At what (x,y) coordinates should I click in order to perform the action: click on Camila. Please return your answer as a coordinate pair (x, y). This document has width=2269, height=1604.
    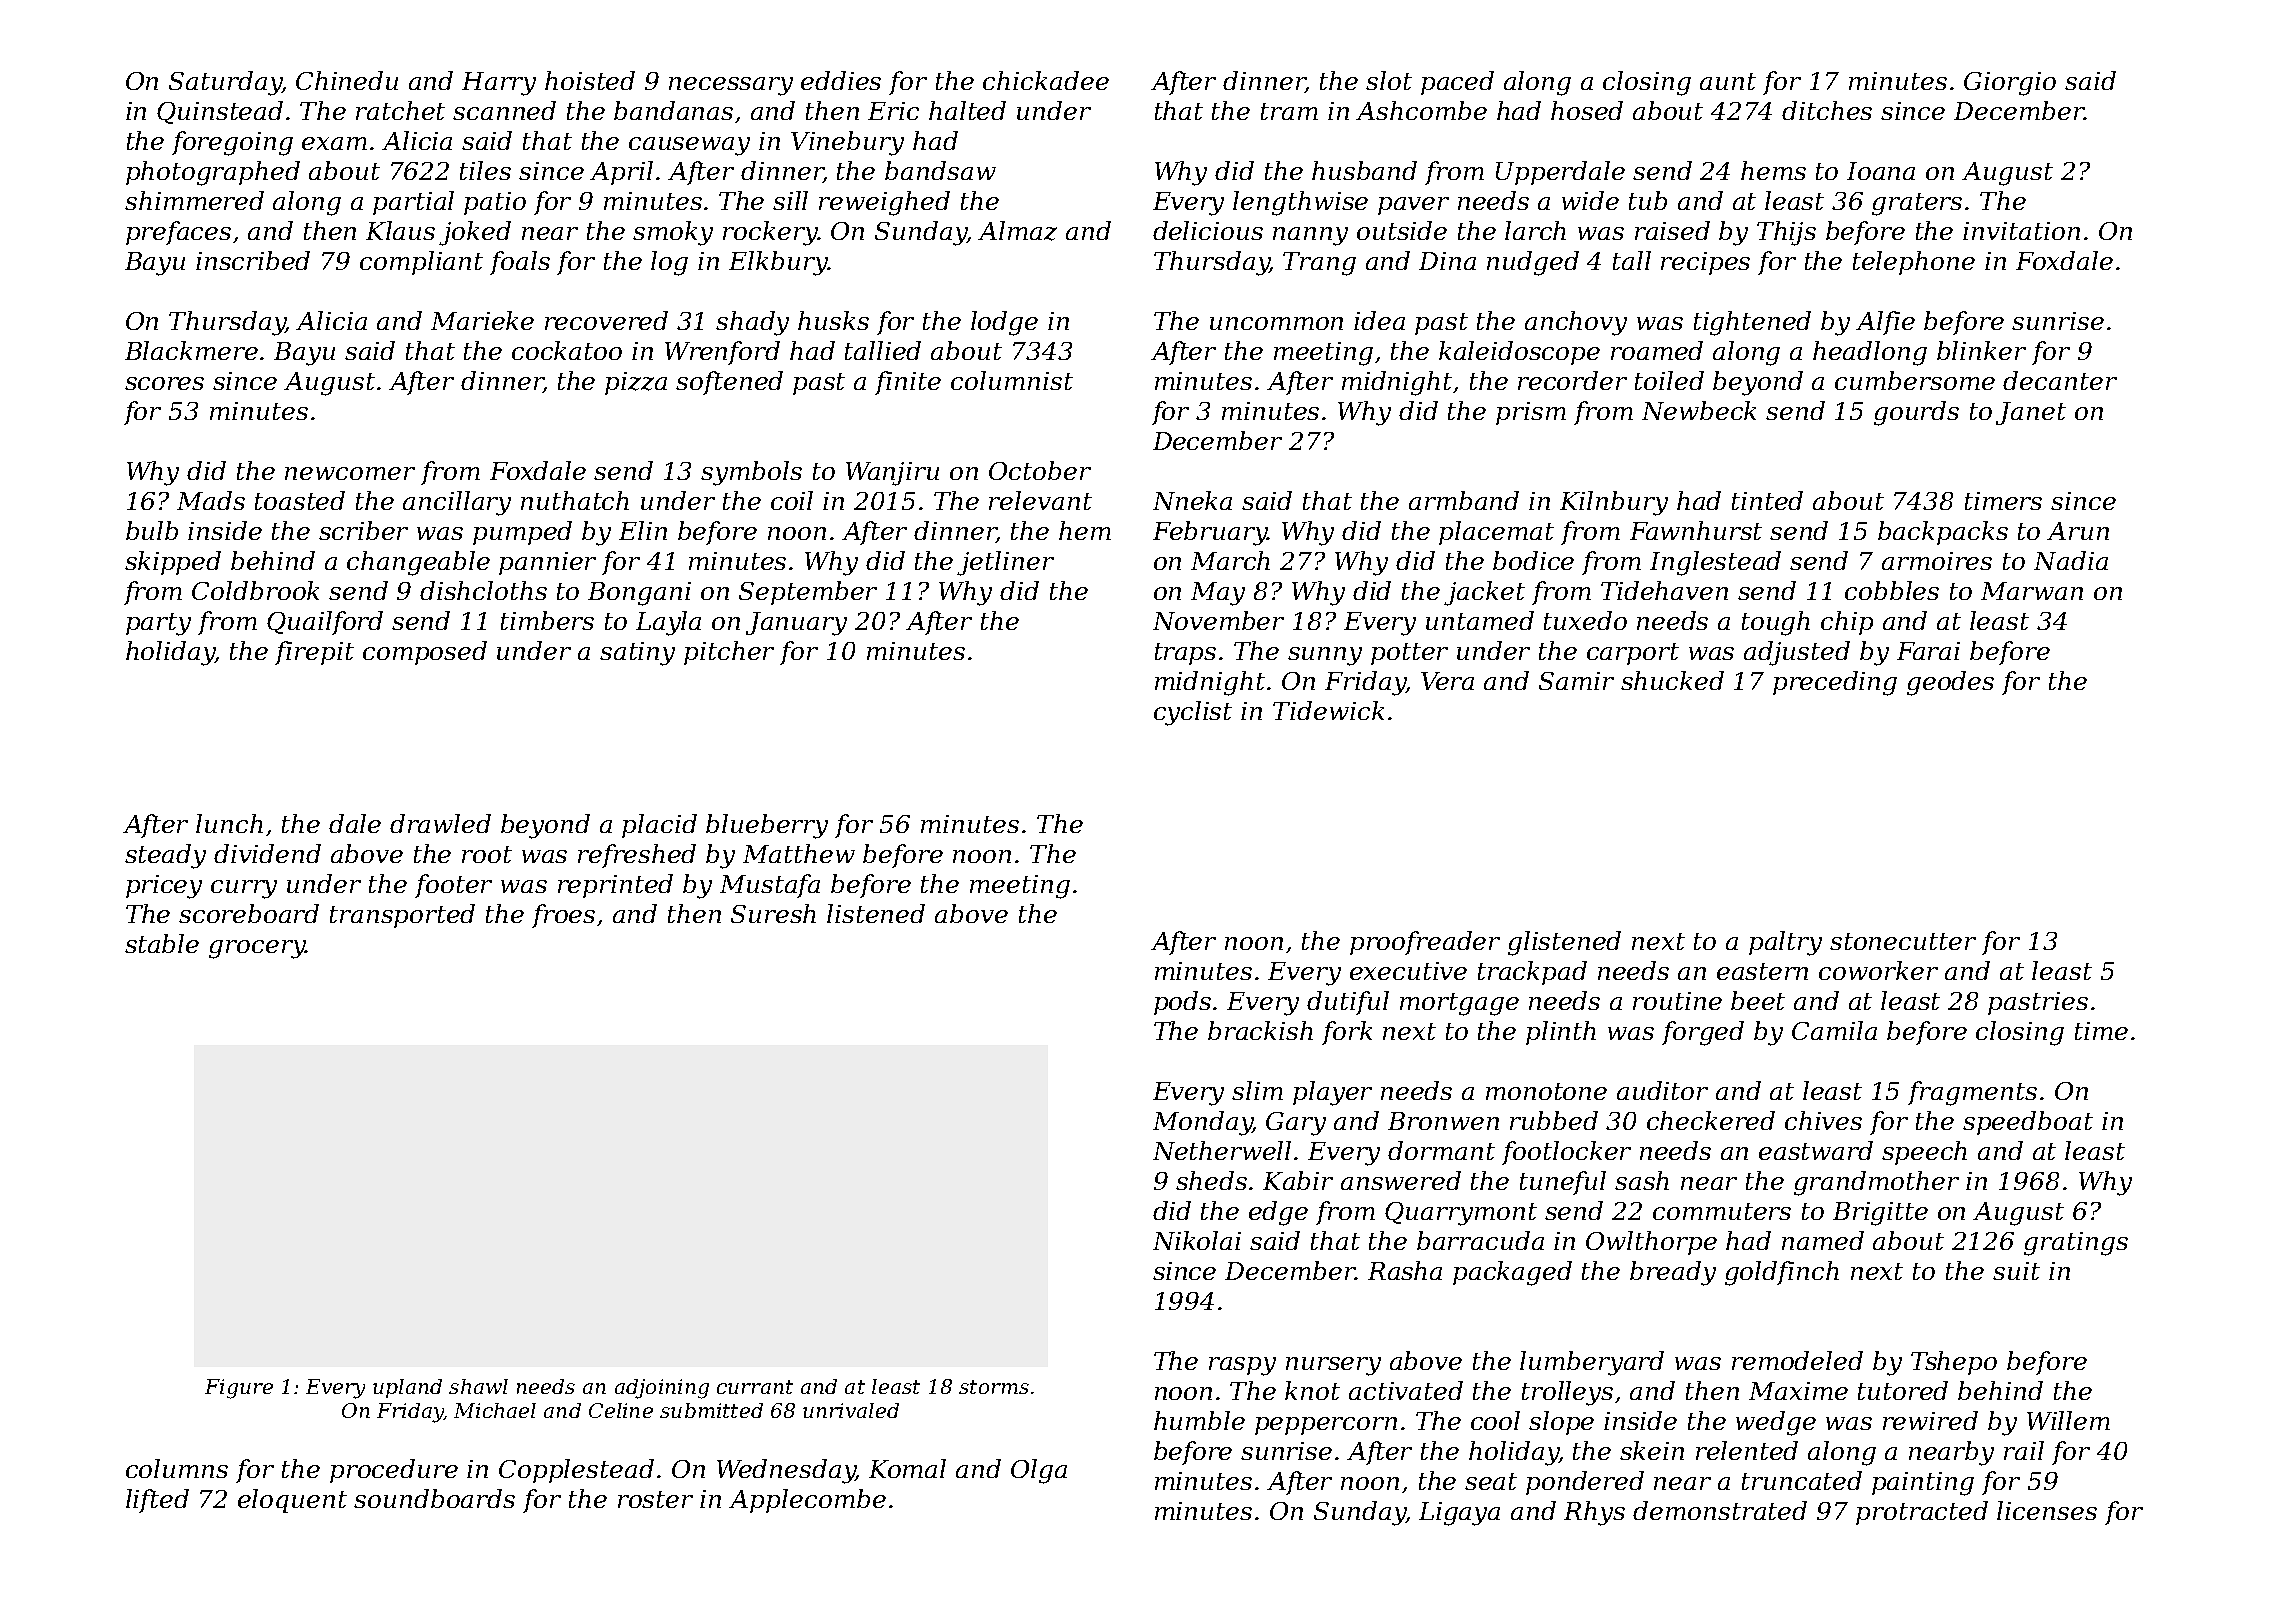
    Looking at the image, I should click on (1834, 1030).
